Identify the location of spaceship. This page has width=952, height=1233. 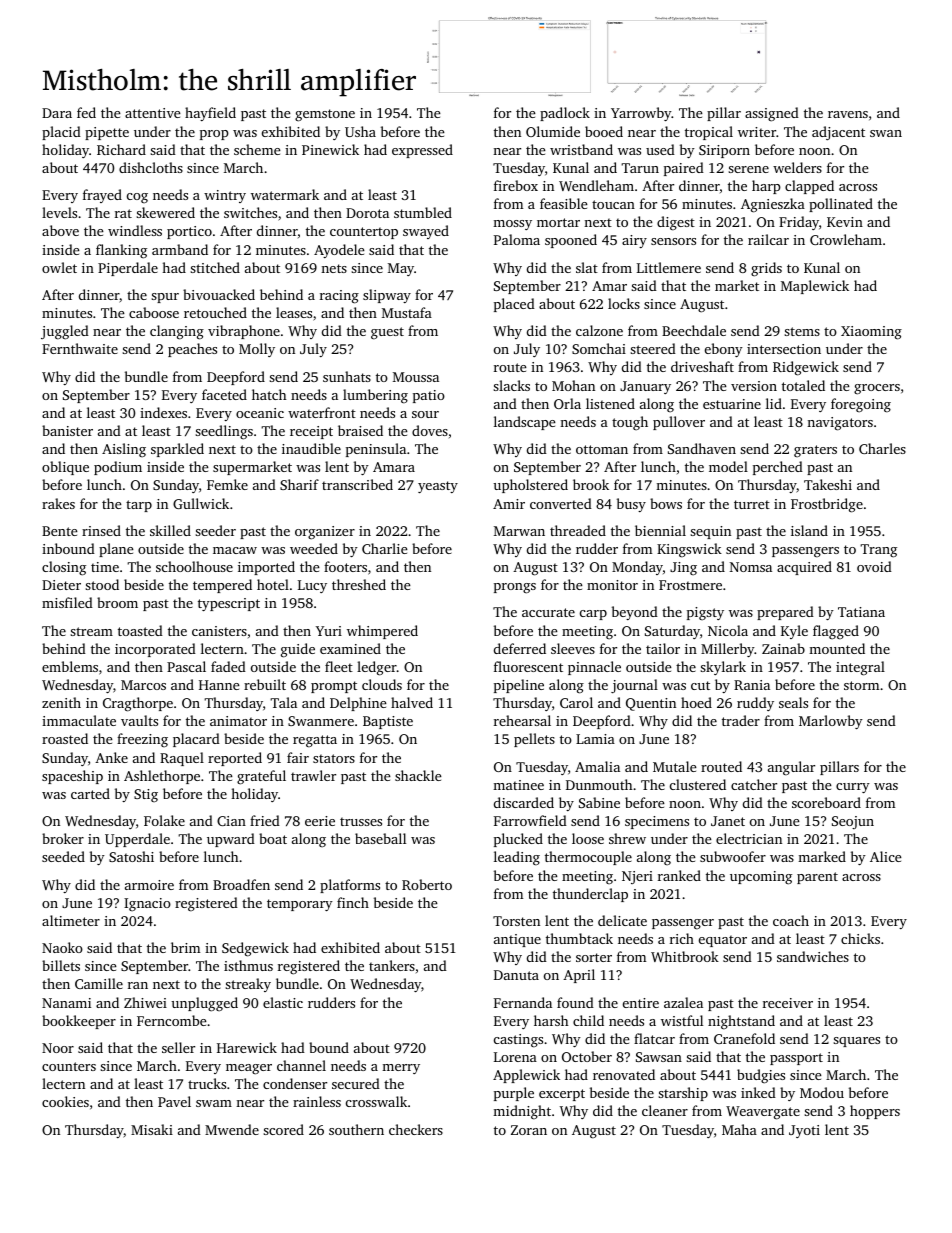
(72, 777).
